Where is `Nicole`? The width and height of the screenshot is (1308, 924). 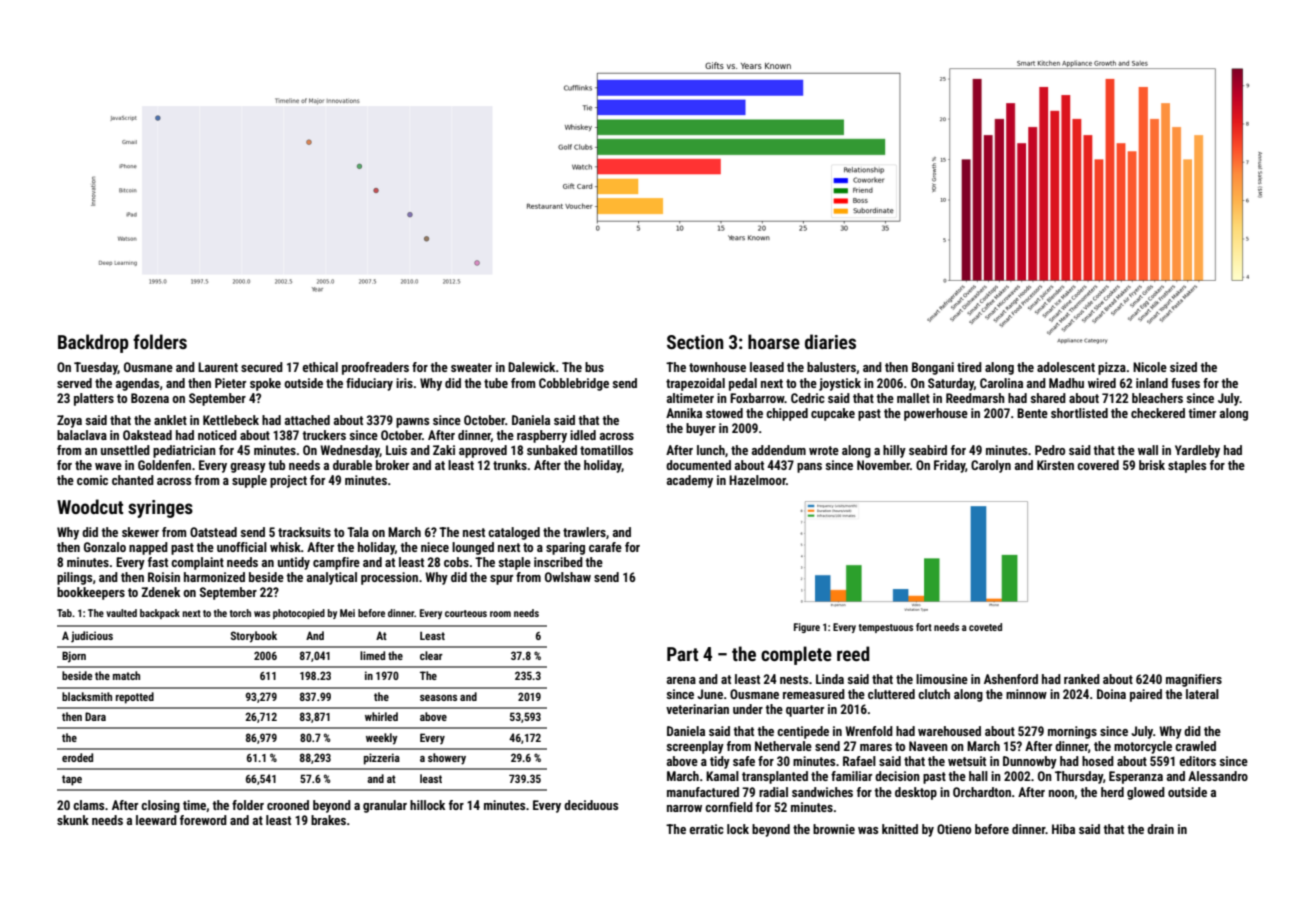 Nicole is located at coordinates (1150, 367).
